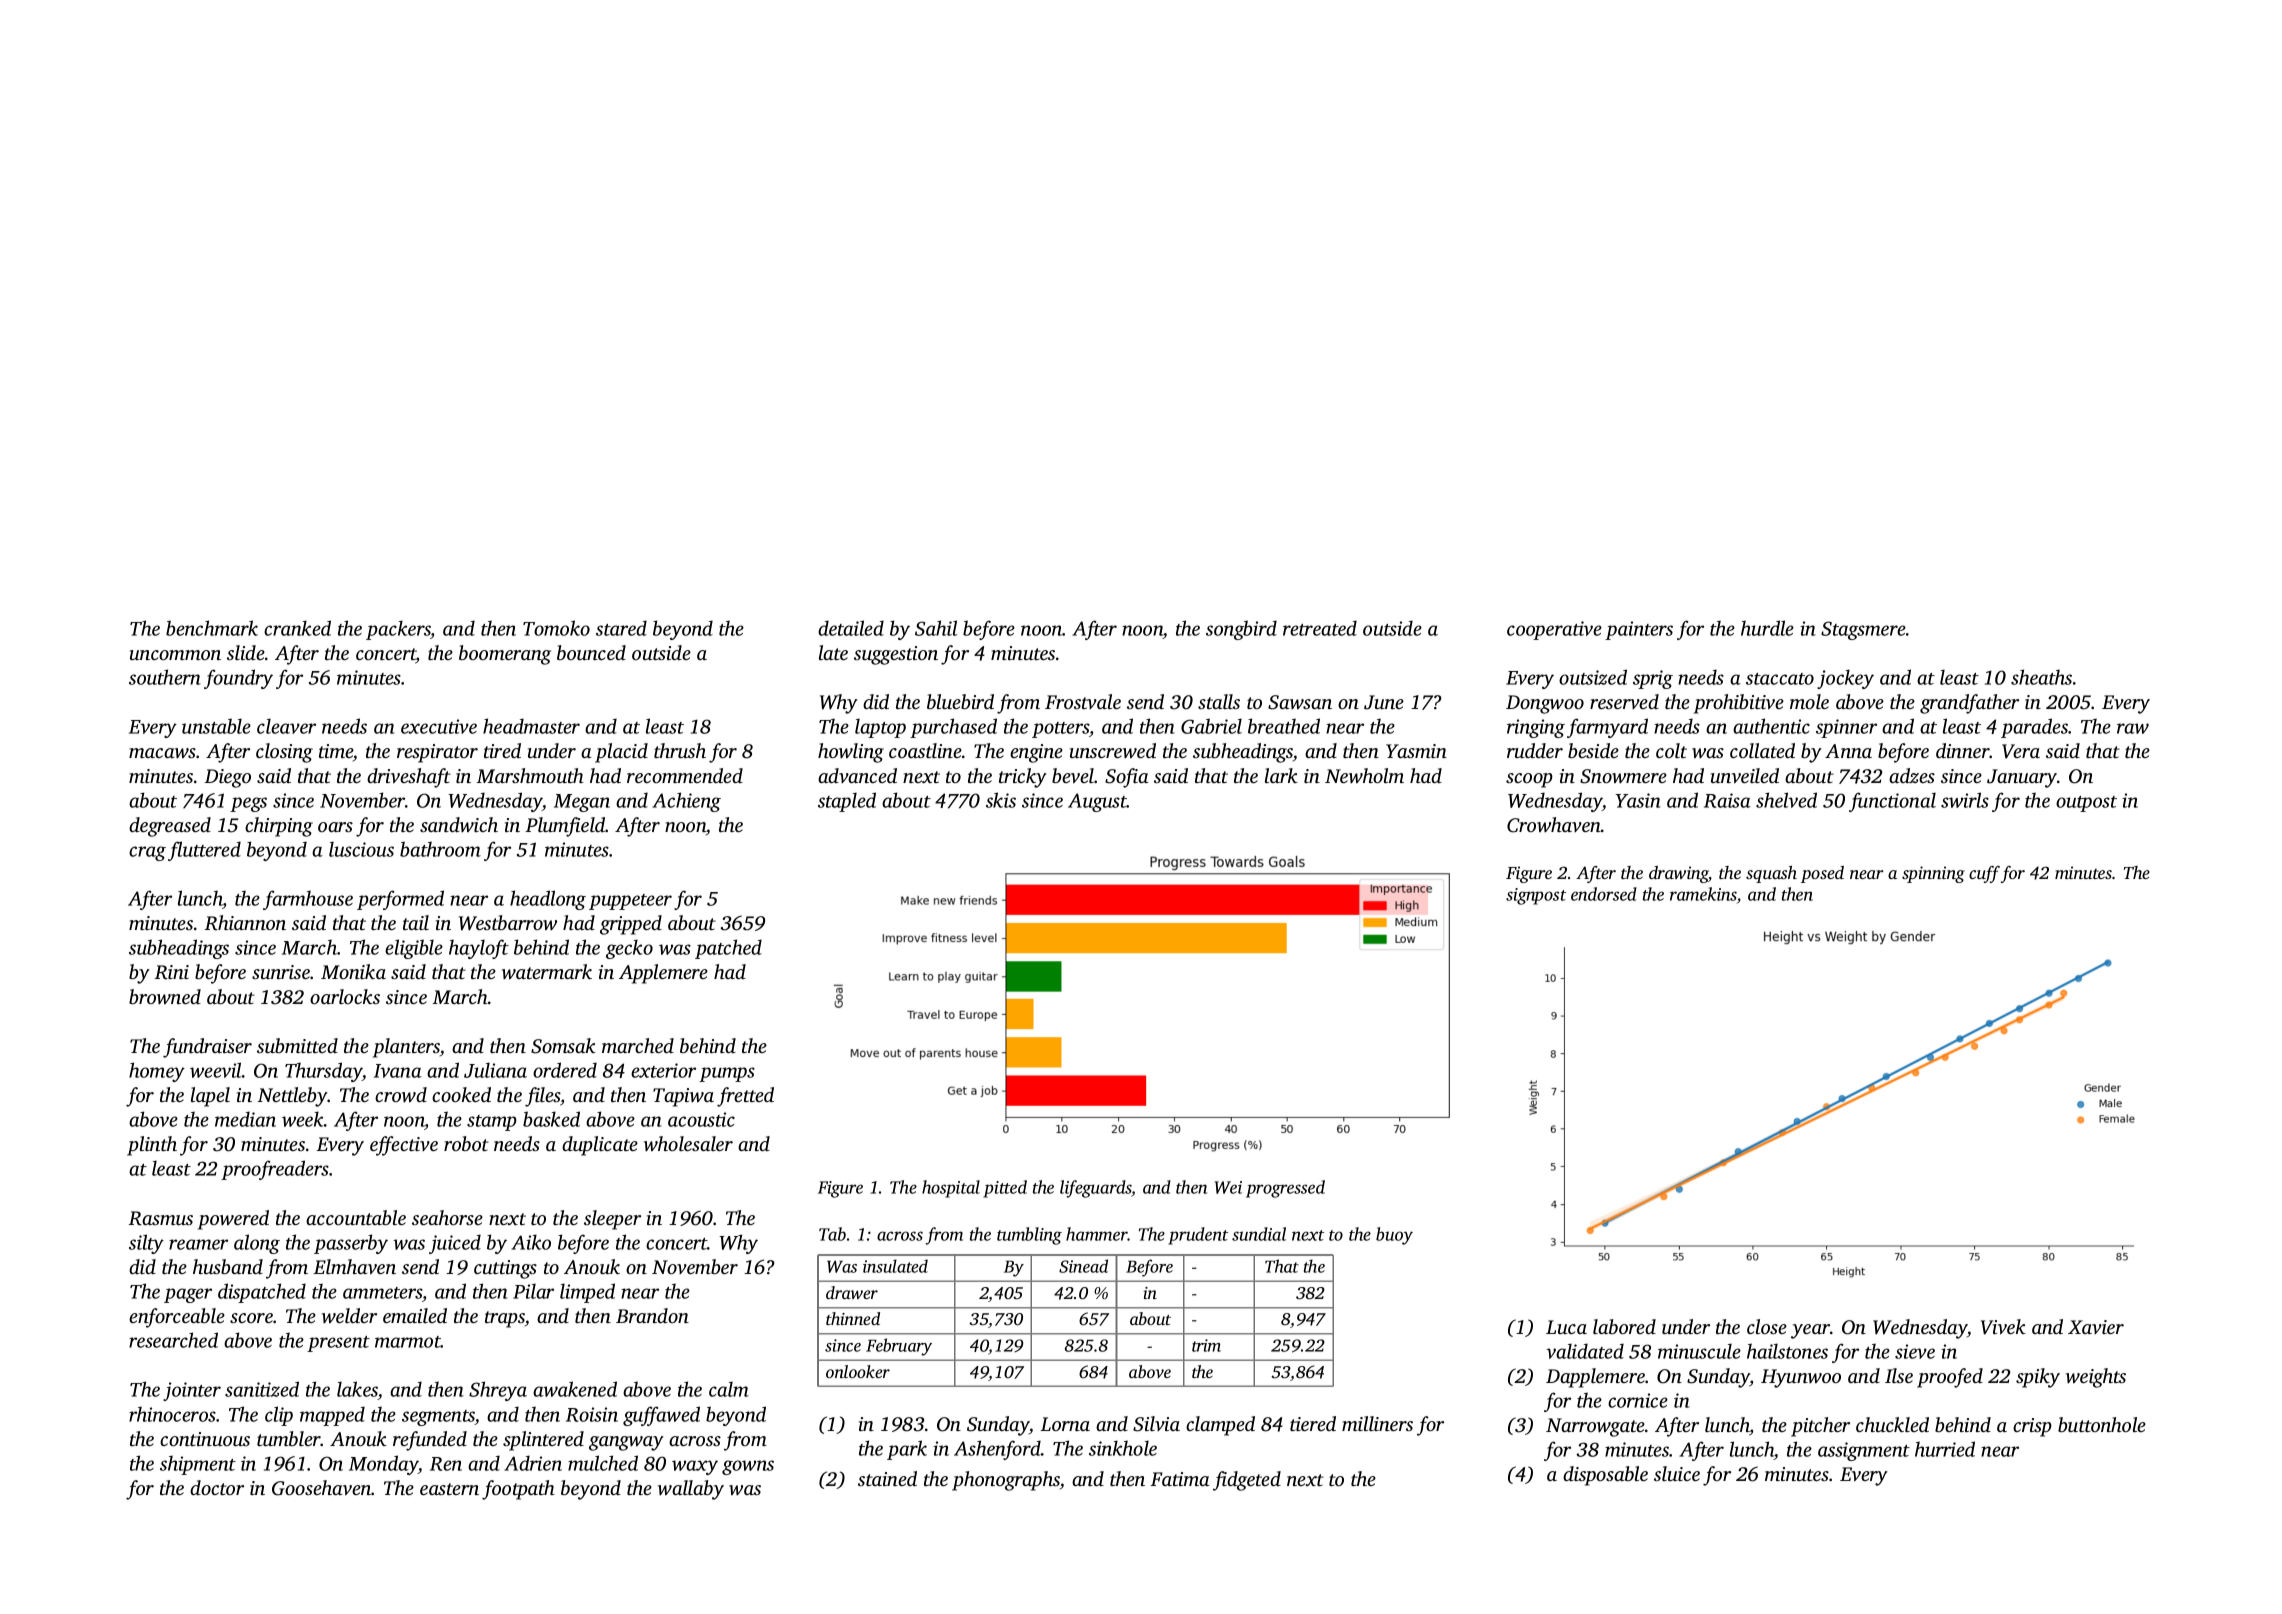 This image has height=1614, width=2282. What do you see at coordinates (1863, 630) in the image?
I see `Stagsmere` at bounding box center [1863, 630].
